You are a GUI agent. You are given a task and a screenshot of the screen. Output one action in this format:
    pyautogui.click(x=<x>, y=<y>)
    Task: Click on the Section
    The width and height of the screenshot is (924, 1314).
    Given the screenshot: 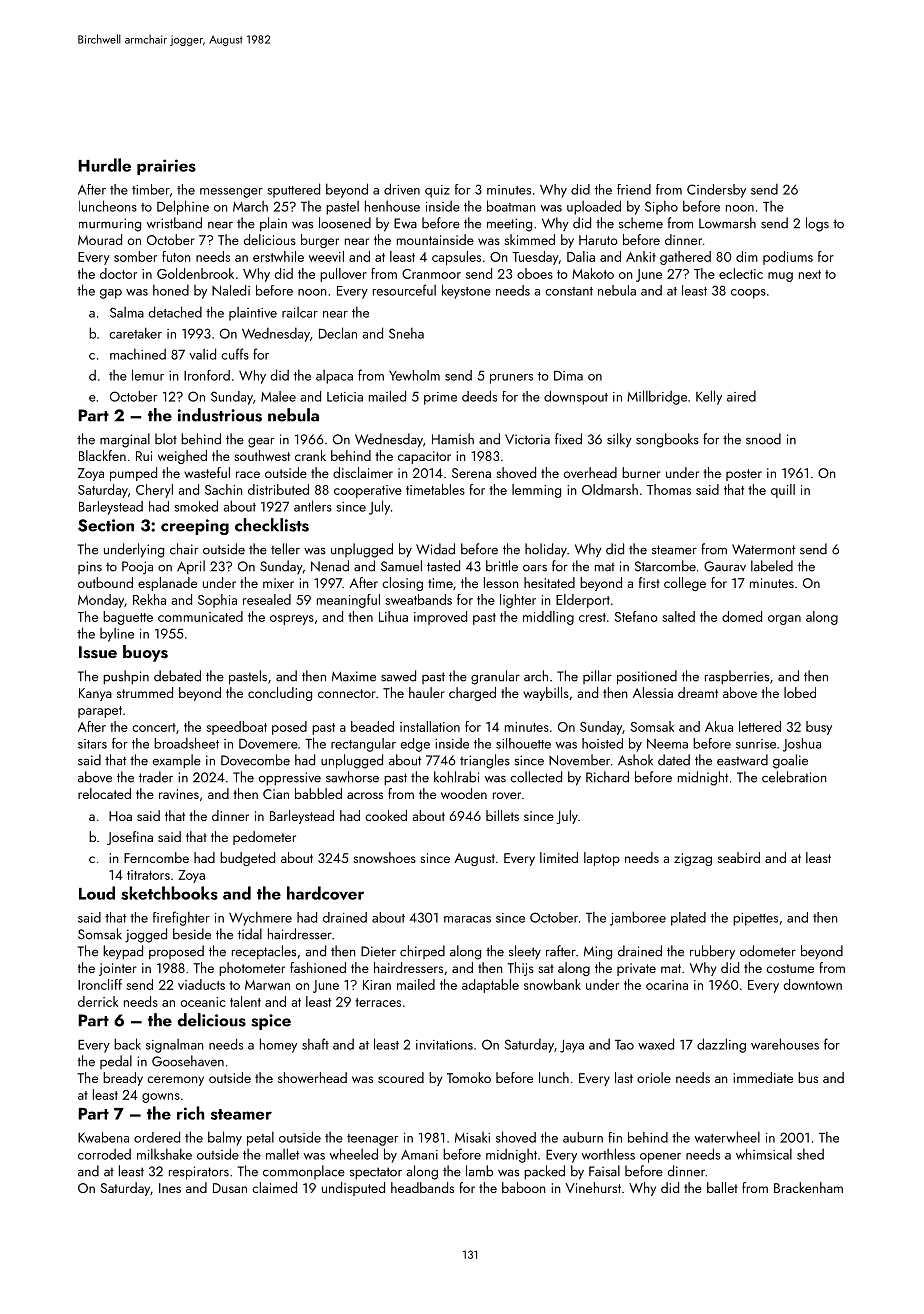 What is the action you would take?
    pyautogui.click(x=106, y=525)
